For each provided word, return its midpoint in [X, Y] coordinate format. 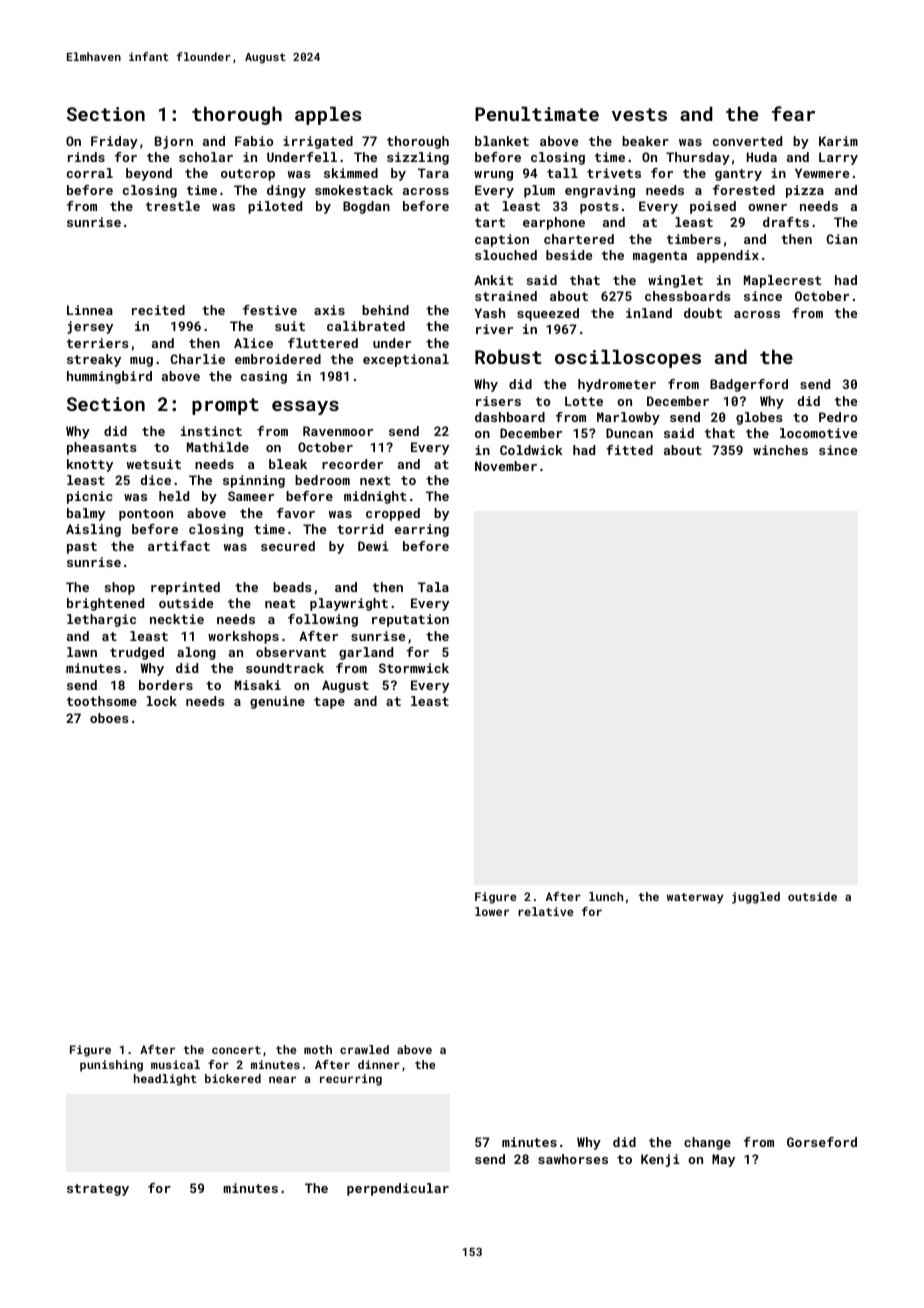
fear [793, 113]
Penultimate [537, 113]
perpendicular [398, 1189]
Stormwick [414, 668]
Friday [114, 142]
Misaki [258, 685]
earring [422, 530]
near [282, 1079]
